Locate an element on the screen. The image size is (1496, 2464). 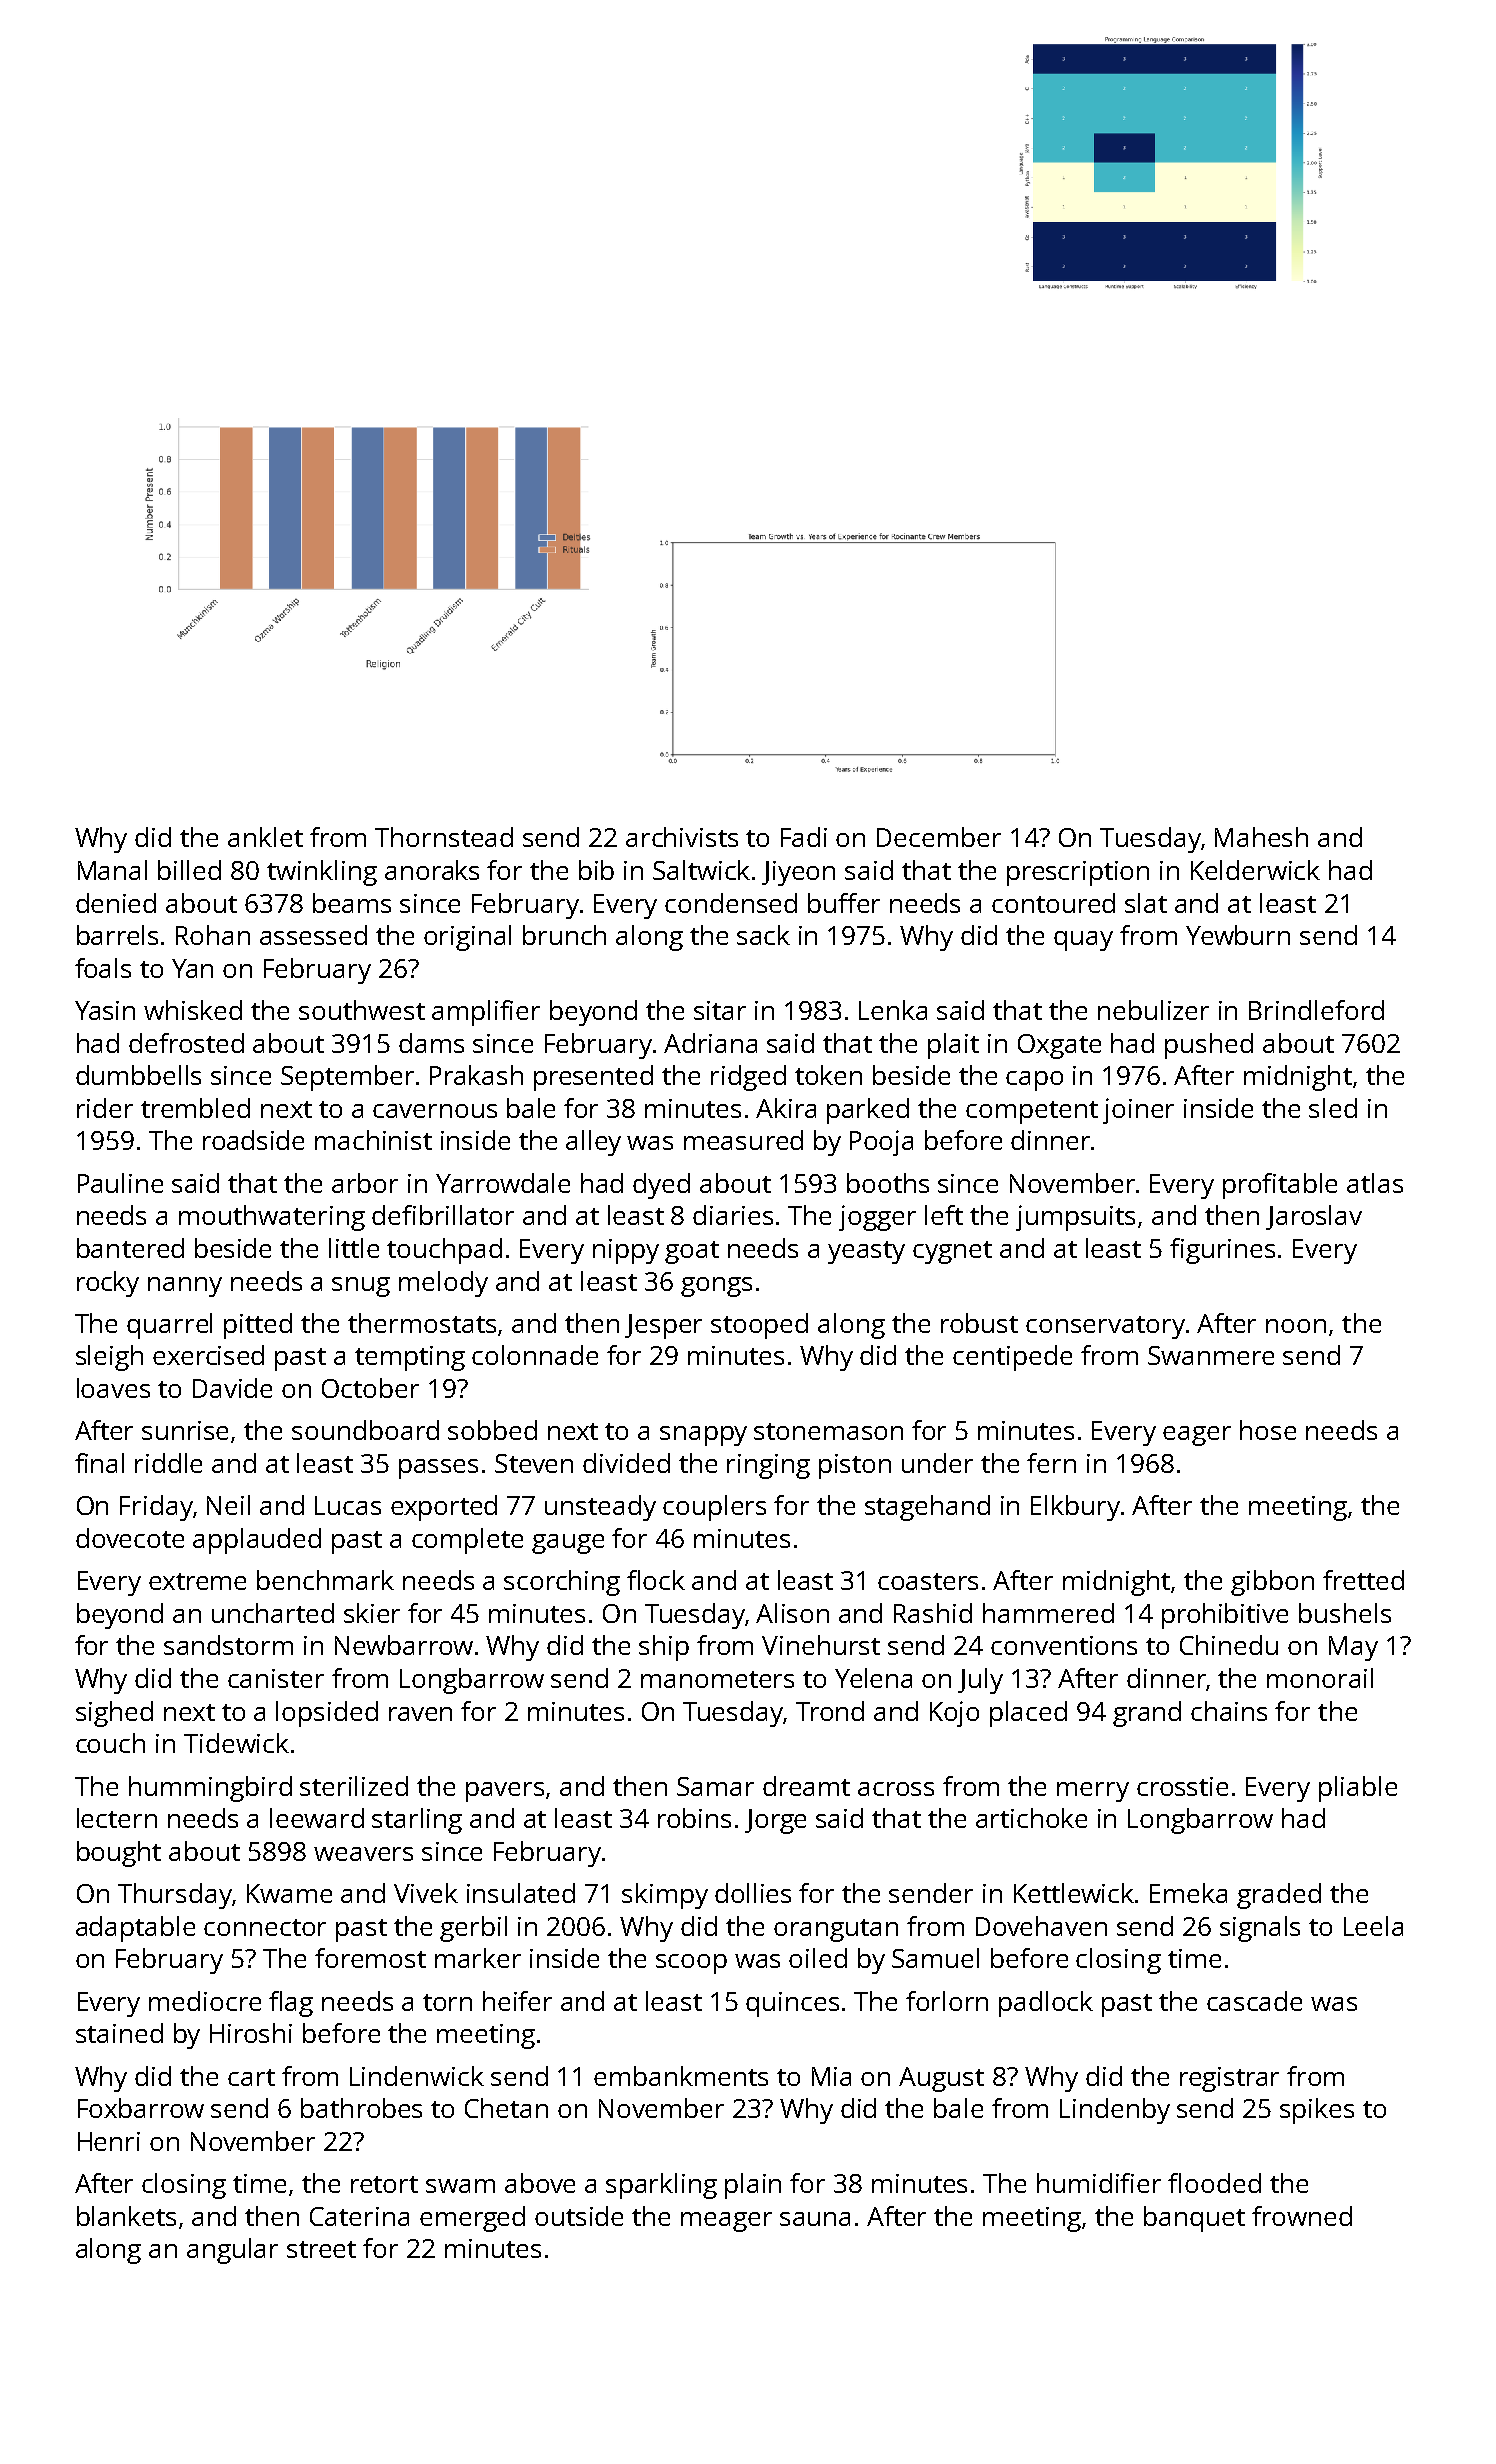
sobbed is located at coordinates (492, 1430).
